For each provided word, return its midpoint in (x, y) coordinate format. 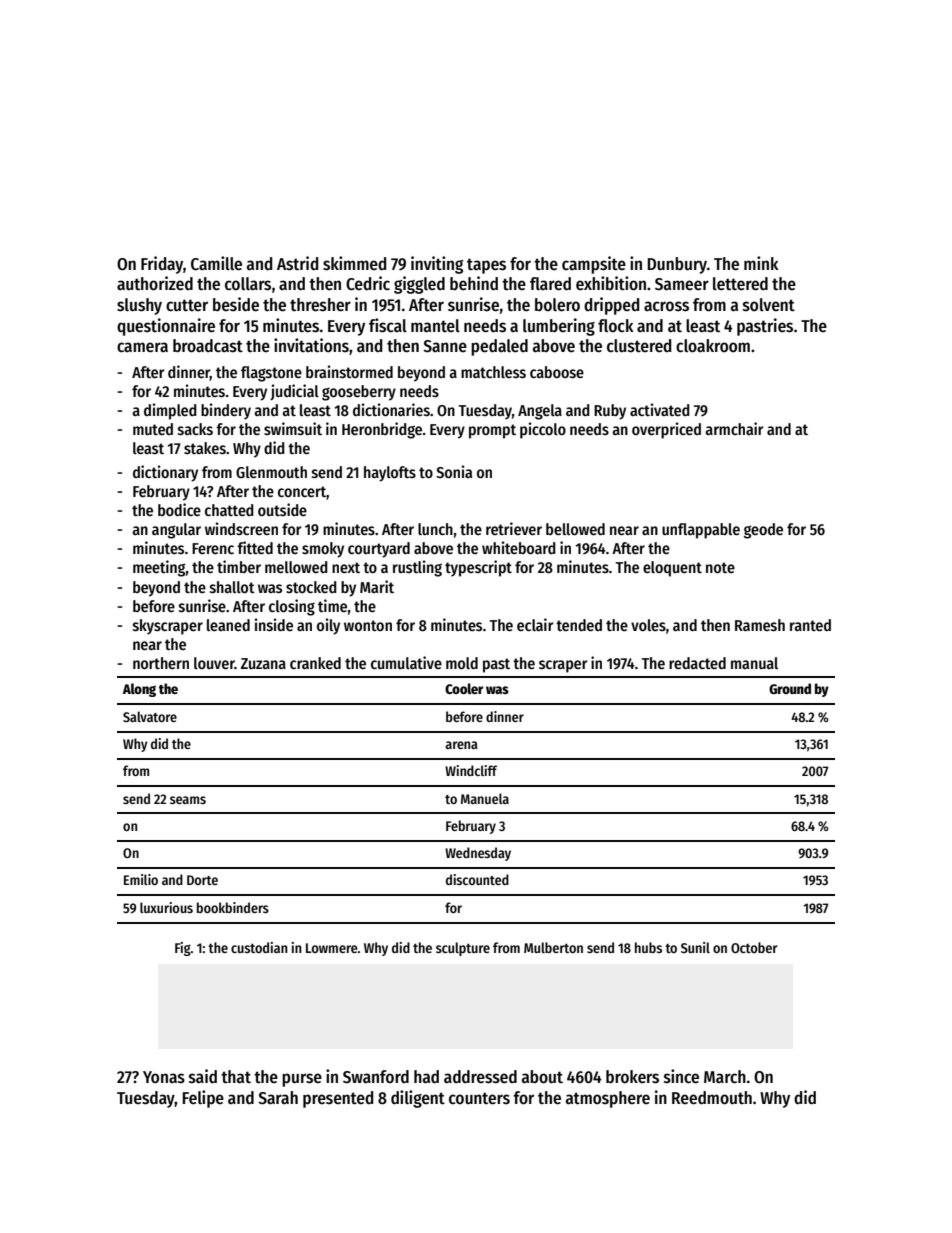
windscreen (241, 528)
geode (763, 531)
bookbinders (233, 907)
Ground (790, 688)
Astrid (297, 263)
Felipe (203, 1099)
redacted (697, 663)
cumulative (406, 662)
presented (338, 1099)
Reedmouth (712, 1098)
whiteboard (519, 547)
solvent (769, 305)
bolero (557, 305)
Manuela (485, 798)
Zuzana (263, 663)
